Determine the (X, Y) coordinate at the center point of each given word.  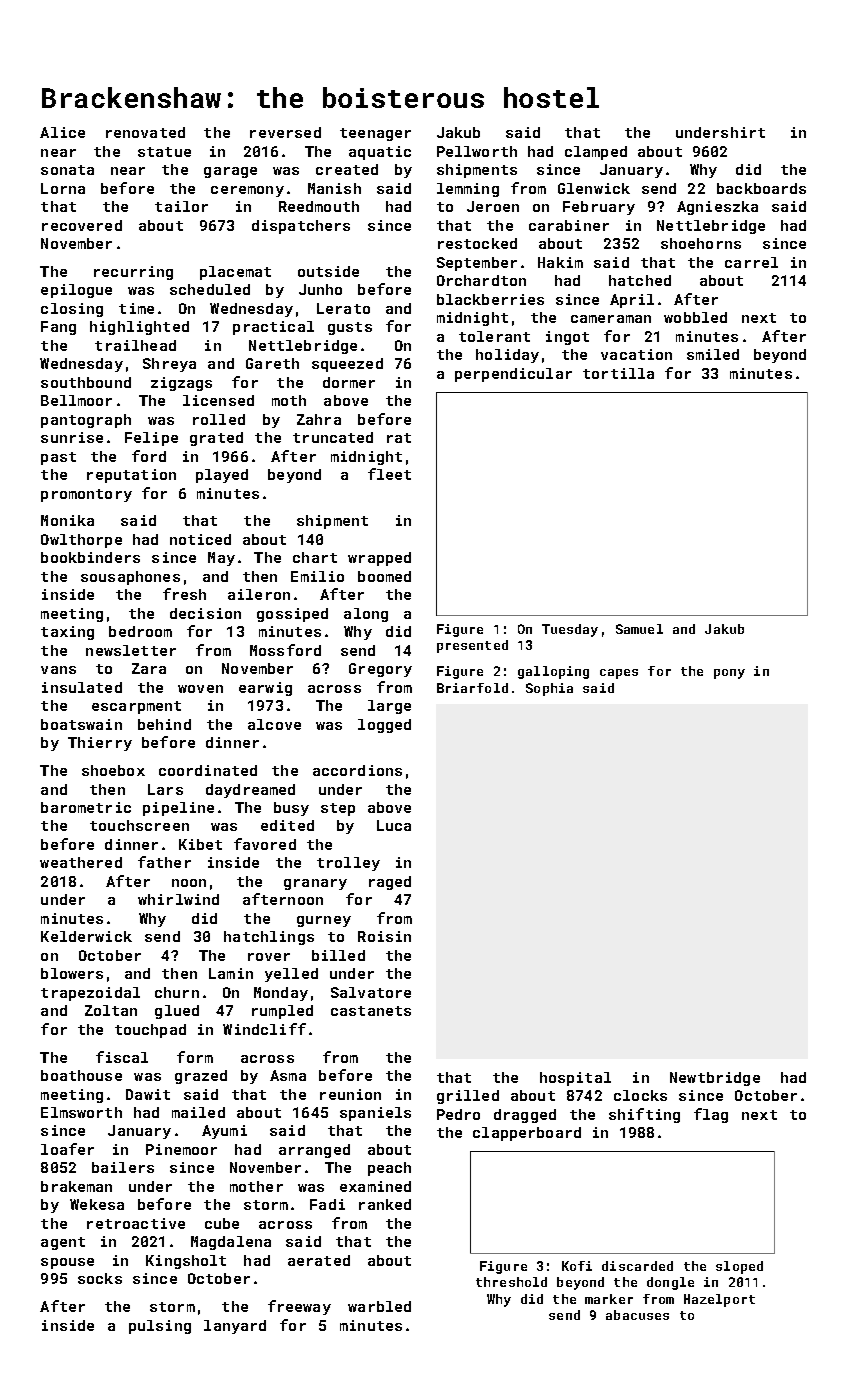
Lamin (231, 973)
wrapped (379, 559)
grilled (468, 1097)
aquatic (380, 153)
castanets (371, 1011)
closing (72, 310)
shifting (644, 1115)
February (599, 208)
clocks (640, 1095)
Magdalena (231, 1243)
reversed (285, 132)
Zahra (319, 419)
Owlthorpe (81, 541)
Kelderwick (86, 936)
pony (729, 674)
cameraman (611, 319)
